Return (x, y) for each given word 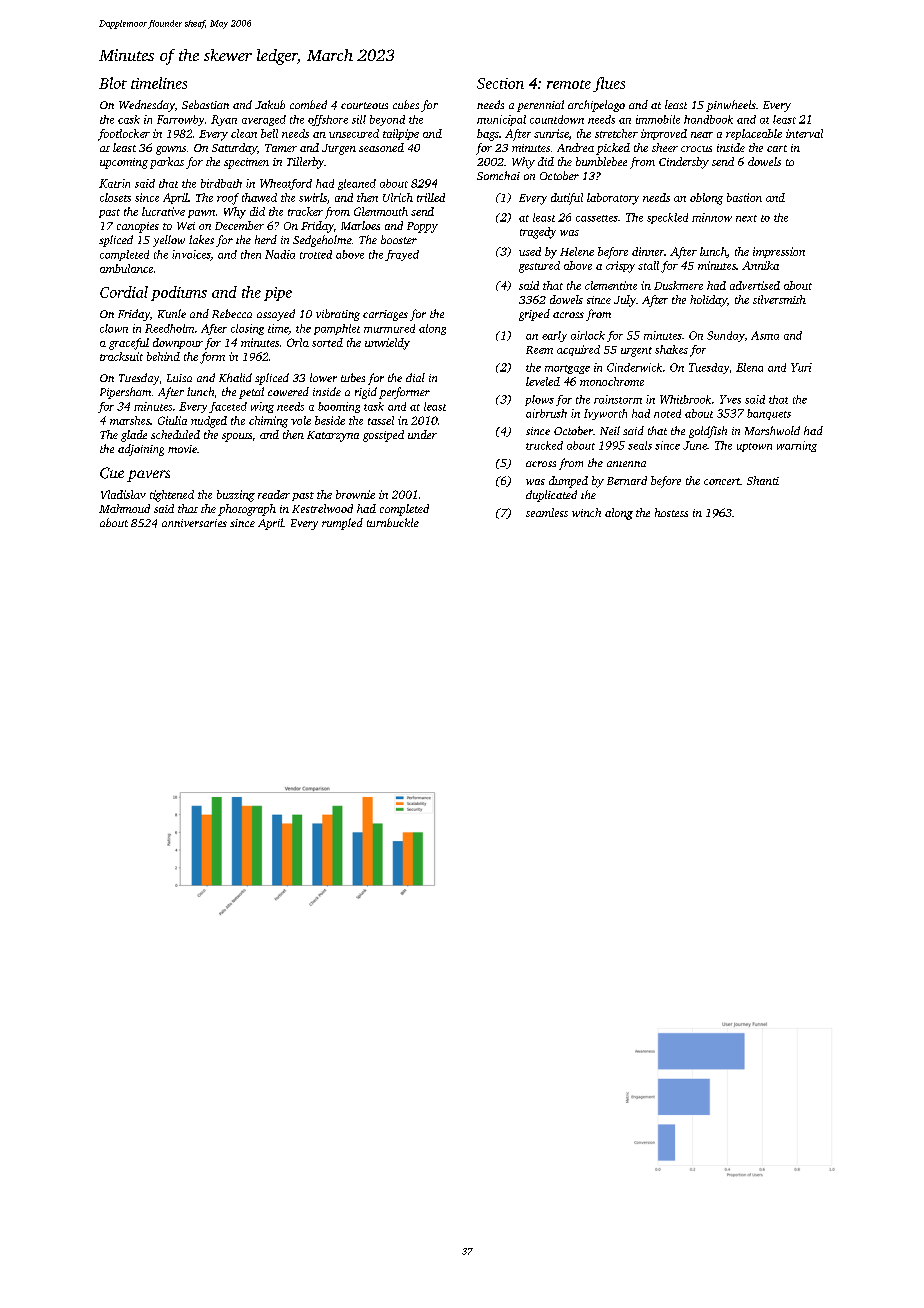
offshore (328, 120)
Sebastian (205, 104)
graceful (129, 344)
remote (569, 84)
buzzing (236, 496)
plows (539, 400)
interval (804, 133)
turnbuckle (393, 522)
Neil (610, 430)
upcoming (124, 163)
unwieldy (387, 344)
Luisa (179, 378)
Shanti (763, 480)
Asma (765, 335)
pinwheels (731, 106)
